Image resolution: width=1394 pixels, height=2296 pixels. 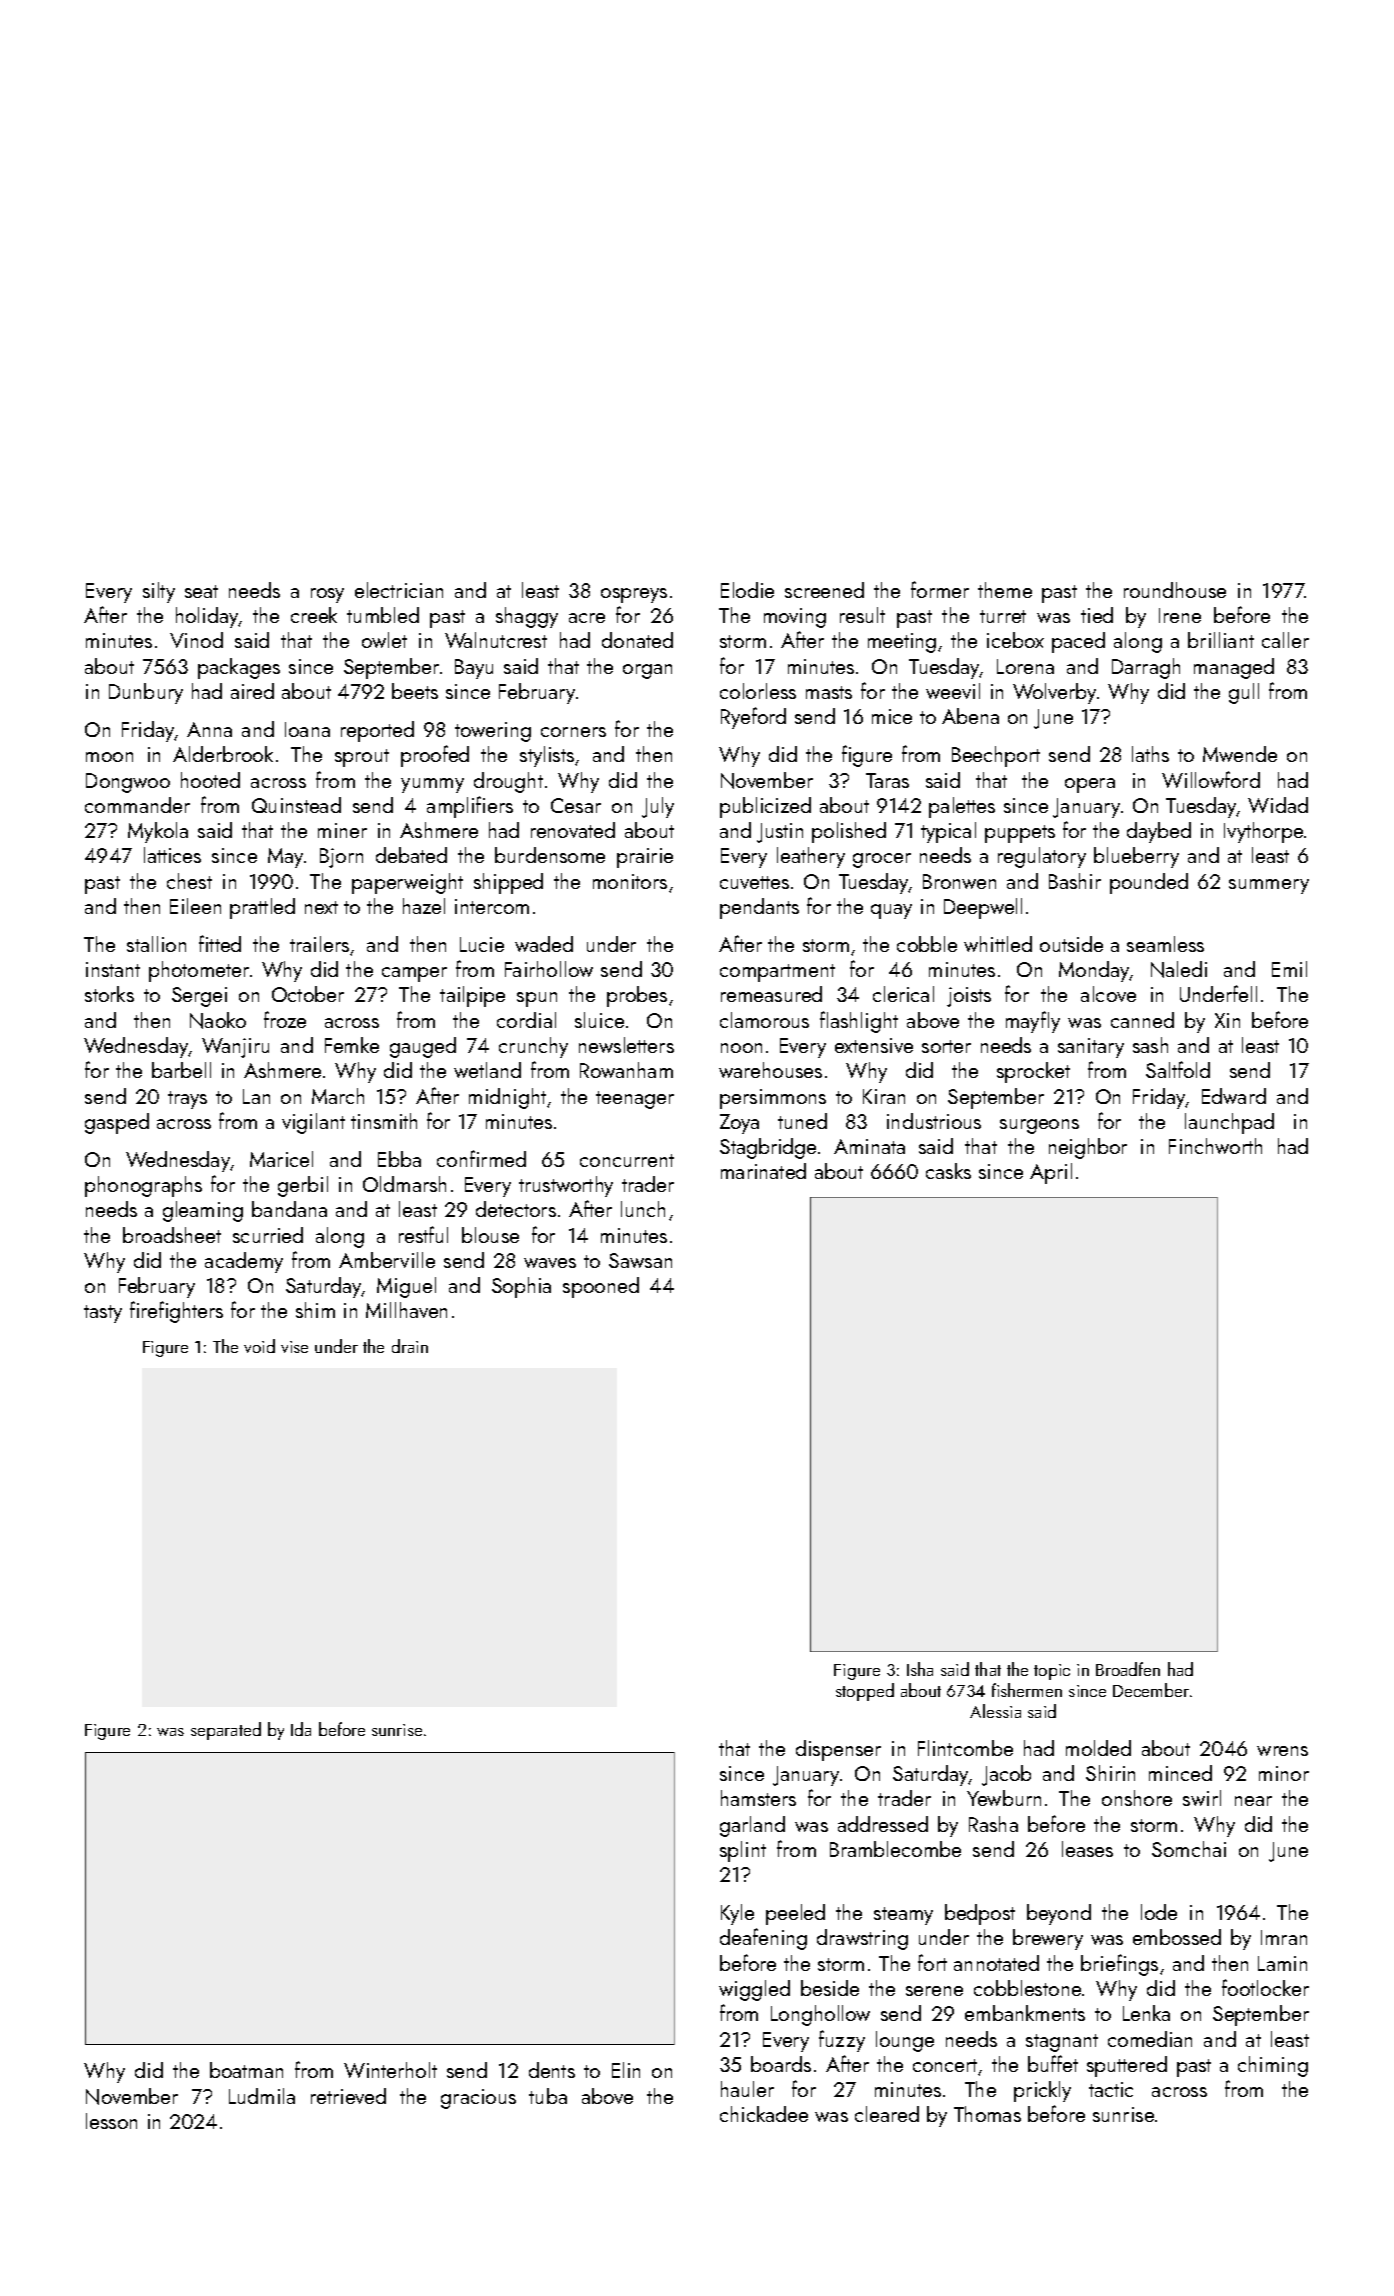 What do you see at coordinates (892, 716) in the screenshot?
I see `mice` at bounding box center [892, 716].
